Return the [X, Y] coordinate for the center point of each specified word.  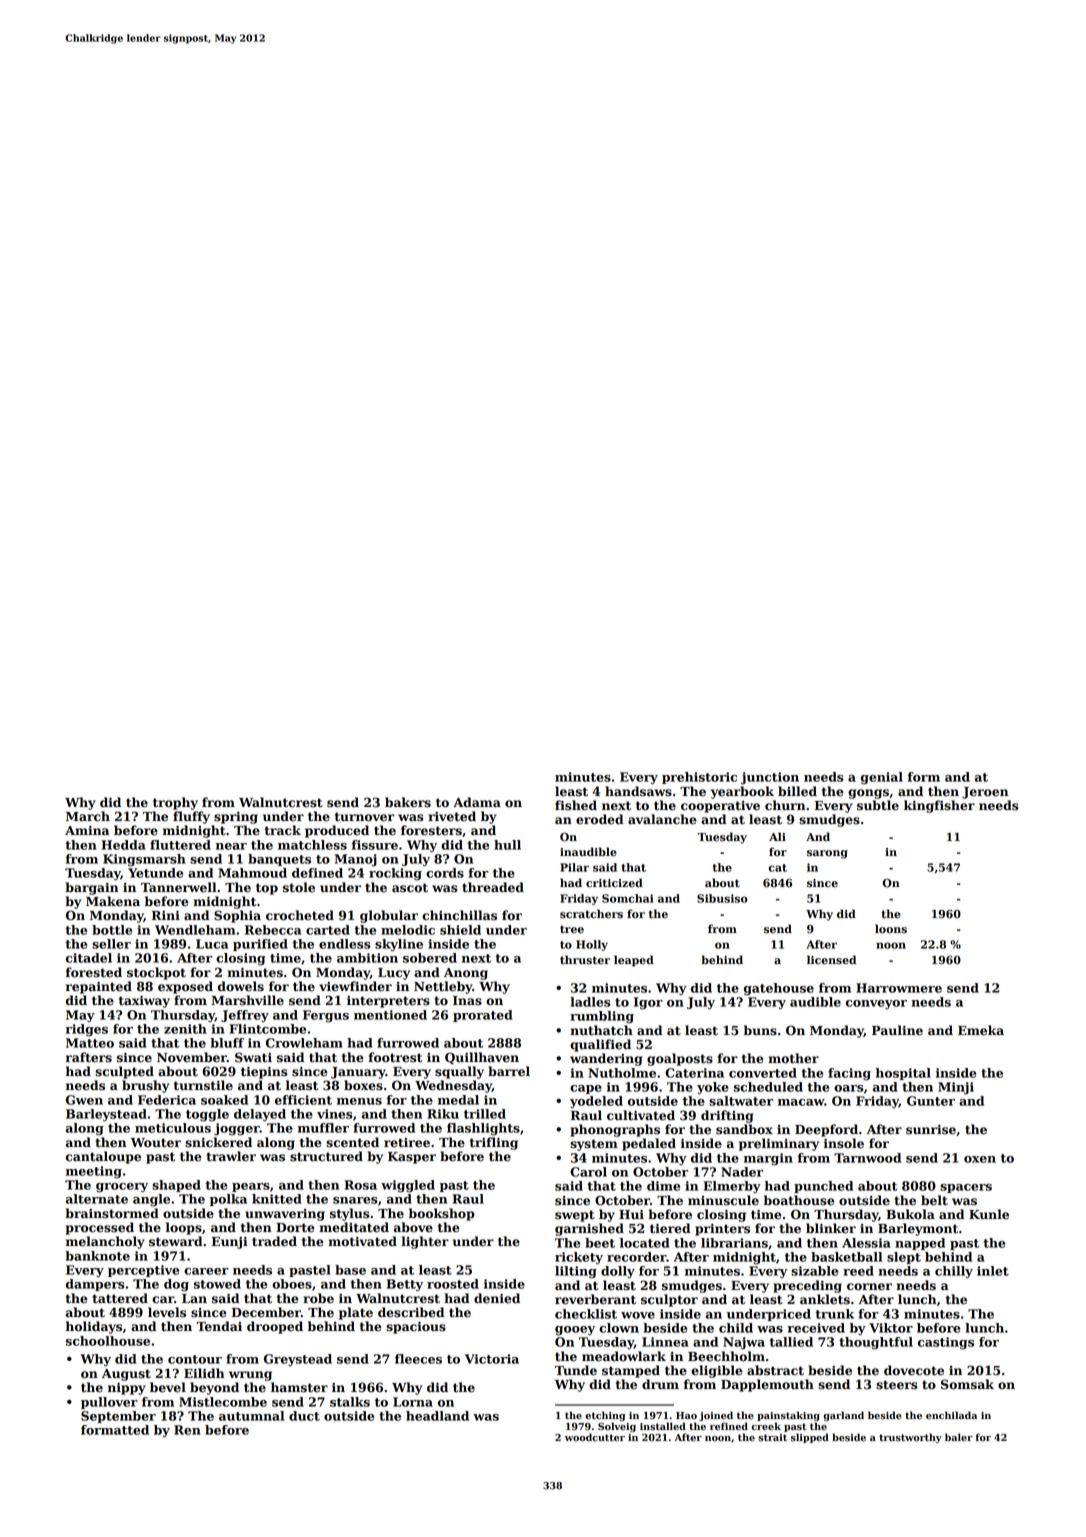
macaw [801, 1102]
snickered [218, 1142]
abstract [775, 1370]
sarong [827, 854]
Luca [212, 944]
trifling [494, 1143]
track [283, 830]
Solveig [617, 1427]
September [118, 1417]
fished [576, 805]
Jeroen [985, 793]
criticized [614, 883]
